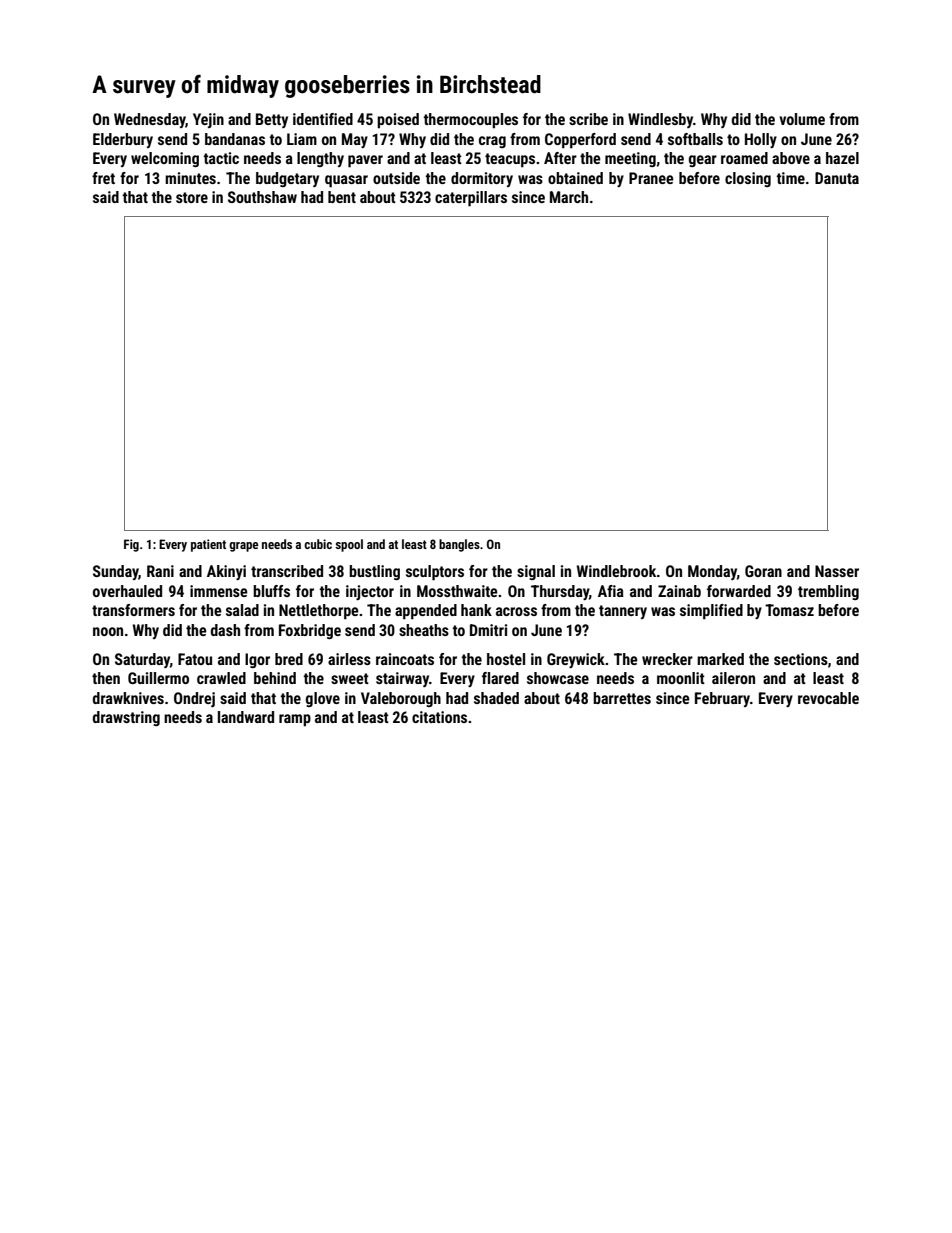  What do you see at coordinates (791, 178) in the screenshot?
I see `time` at bounding box center [791, 178].
